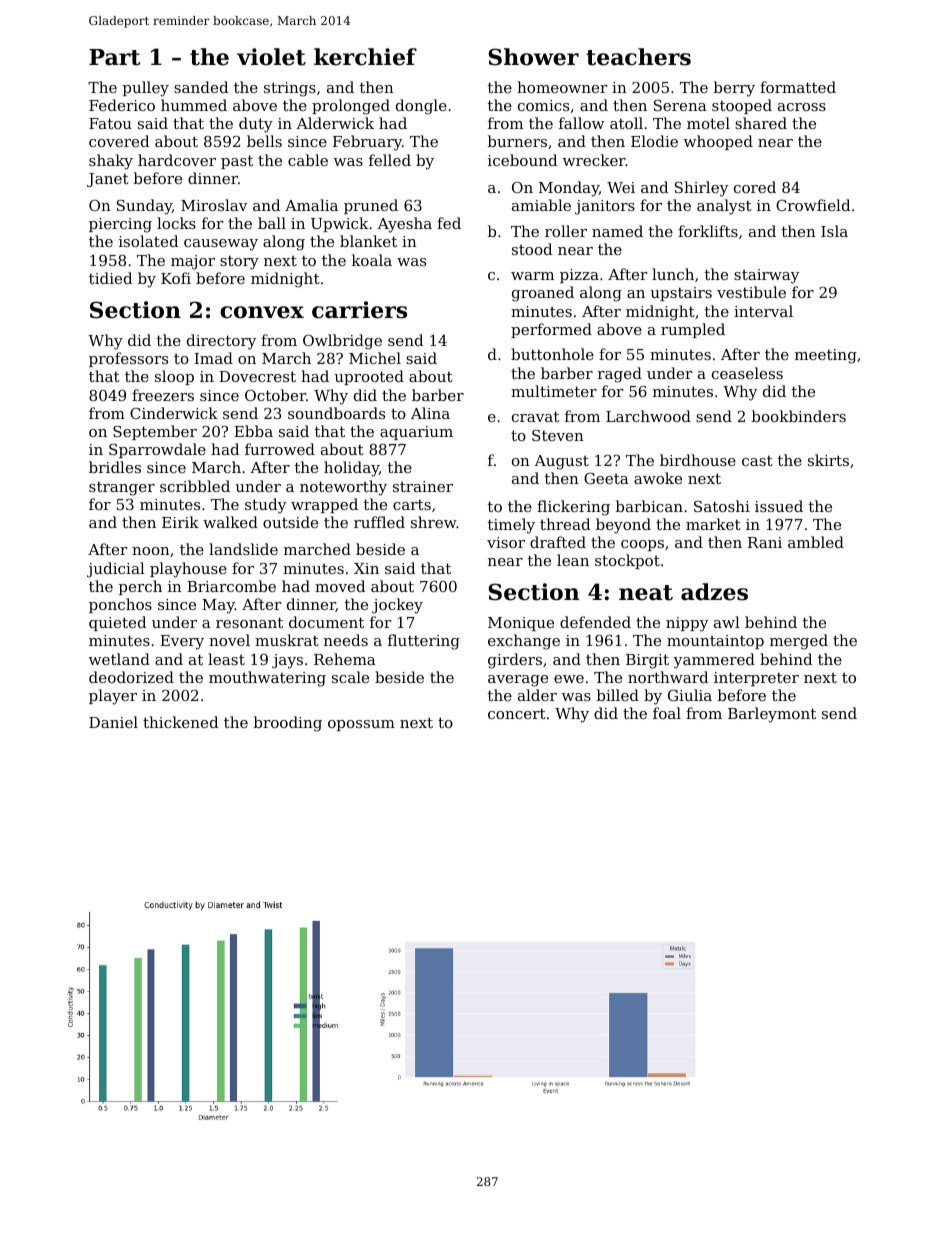  I want to click on Daniel, so click(113, 722).
